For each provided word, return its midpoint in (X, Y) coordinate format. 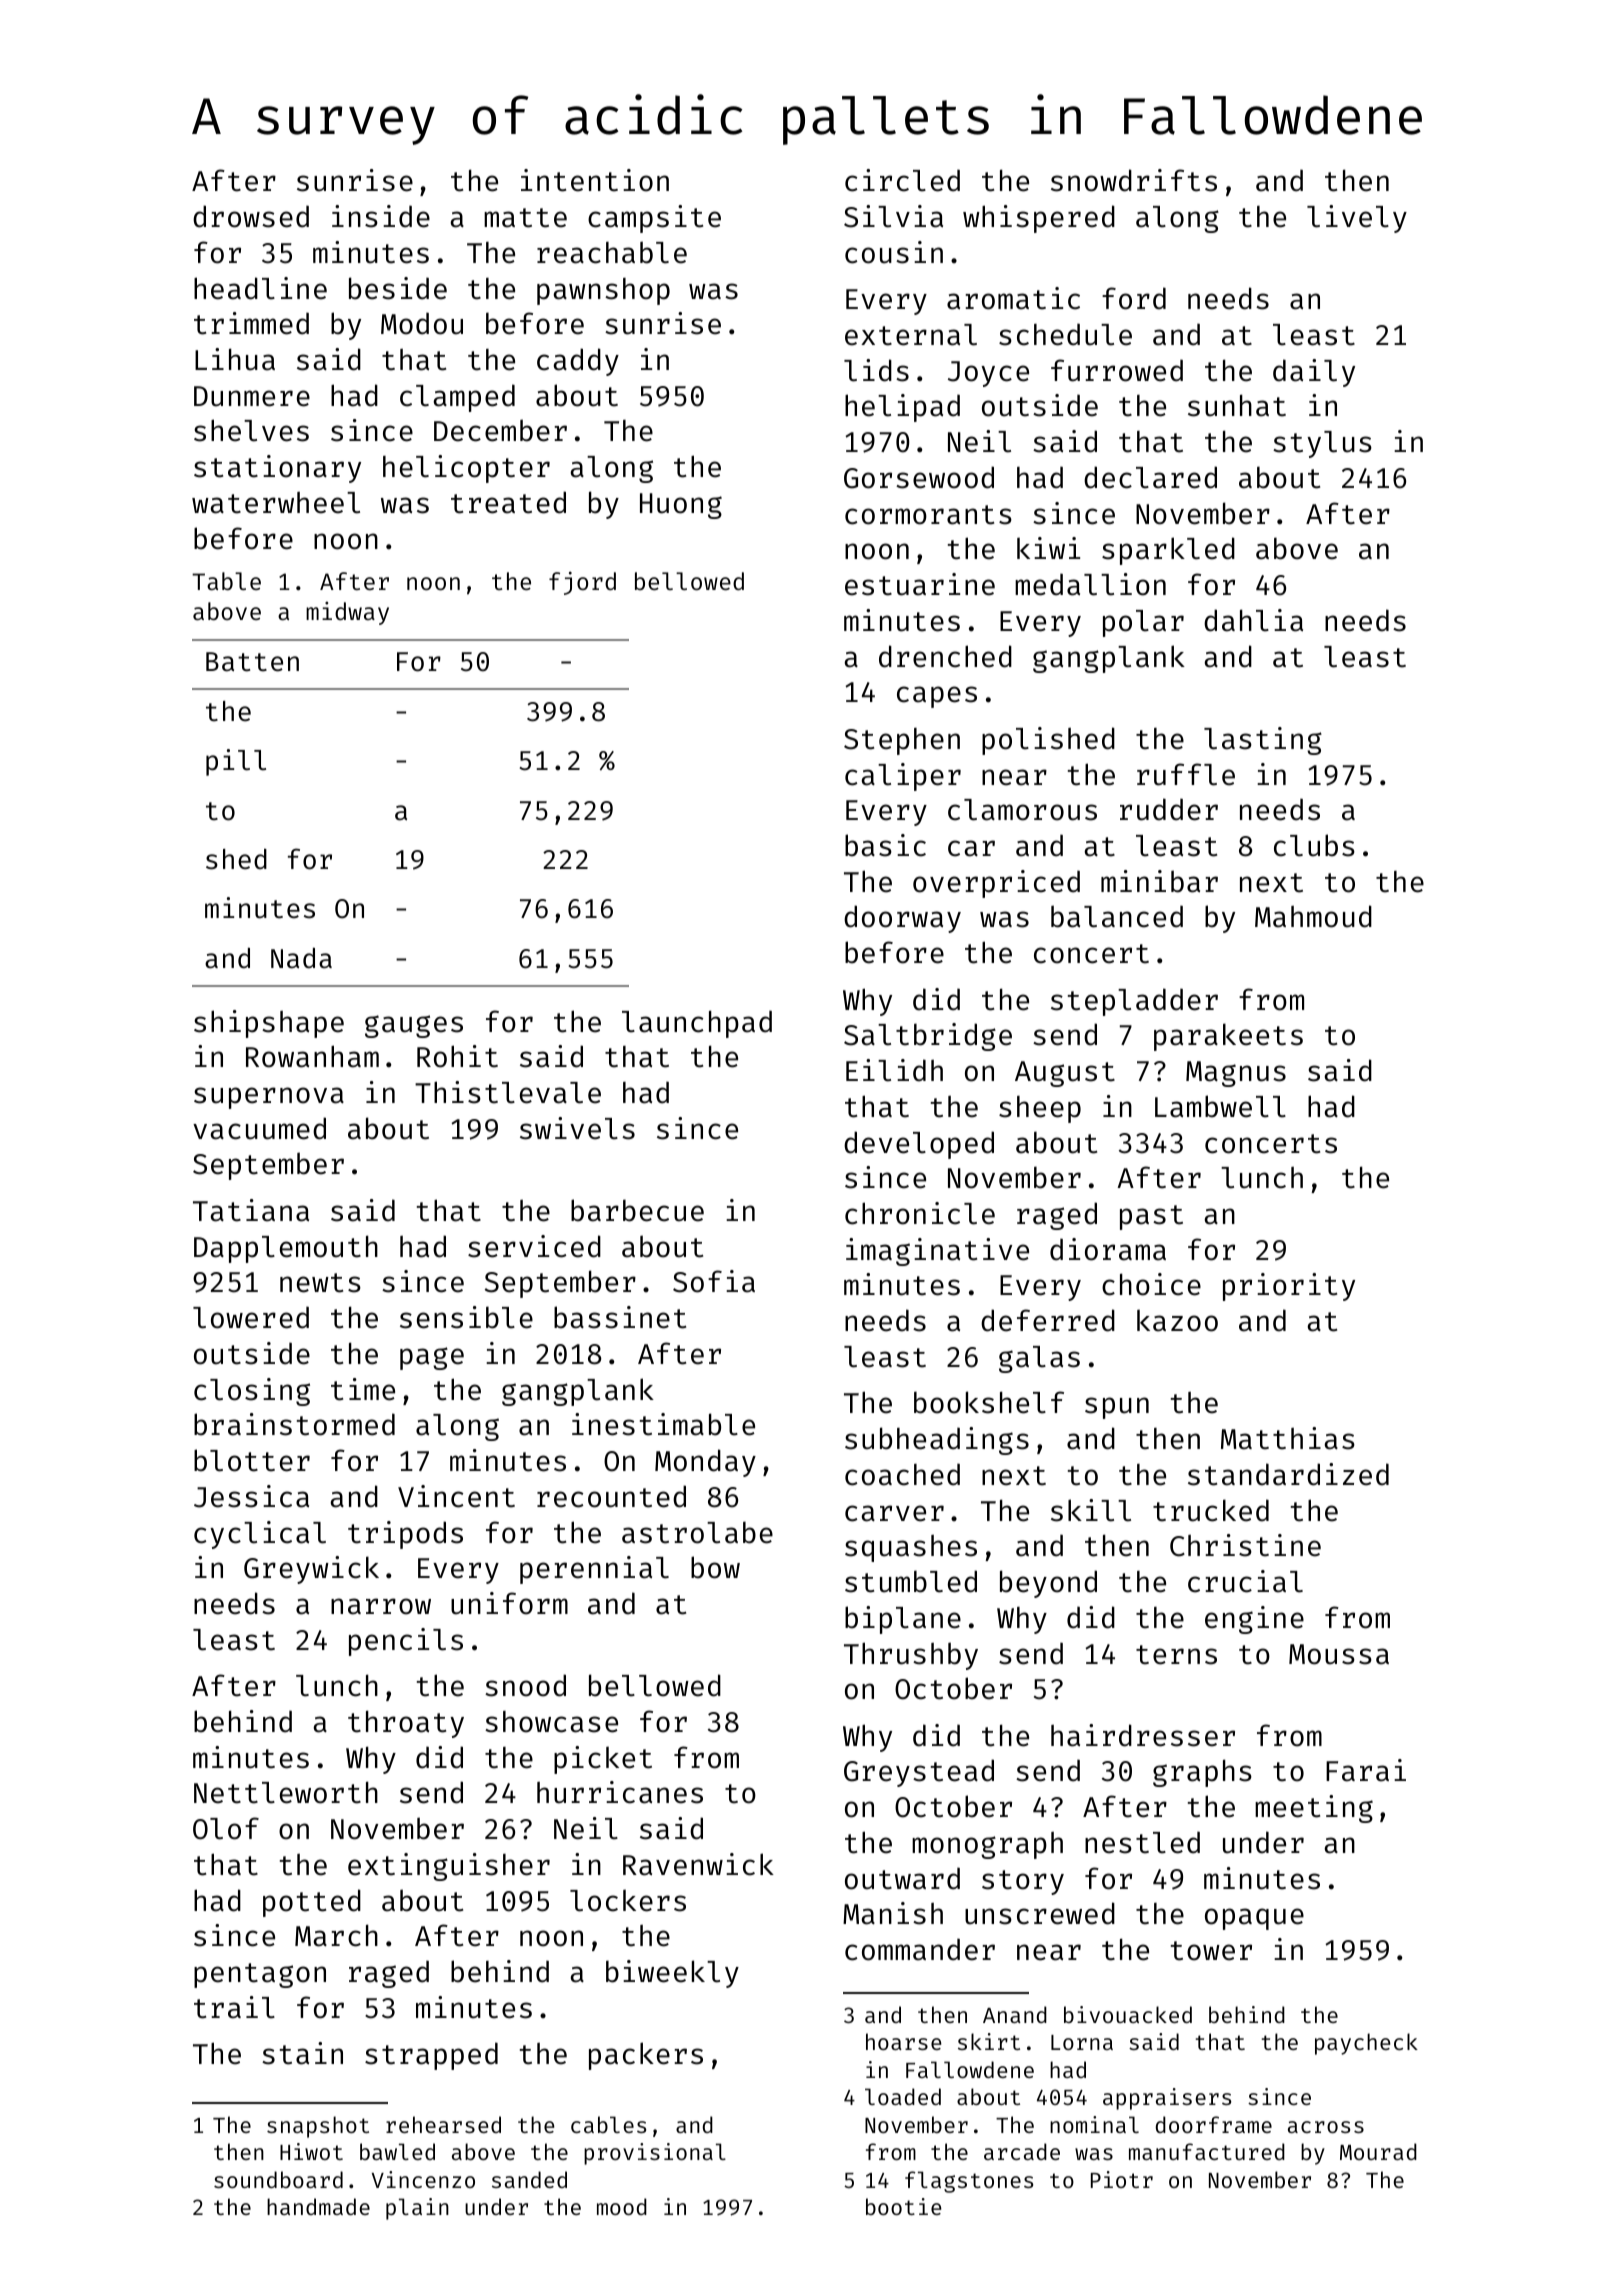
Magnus (1236, 1074)
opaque (1254, 1919)
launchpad (697, 1024)
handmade (318, 2206)
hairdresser (1143, 1735)
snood (525, 1685)
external (911, 335)
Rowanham (312, 1056)
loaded (903, 2096)
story (1023, 1882)
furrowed (1117, 370)
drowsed (251, 216)
